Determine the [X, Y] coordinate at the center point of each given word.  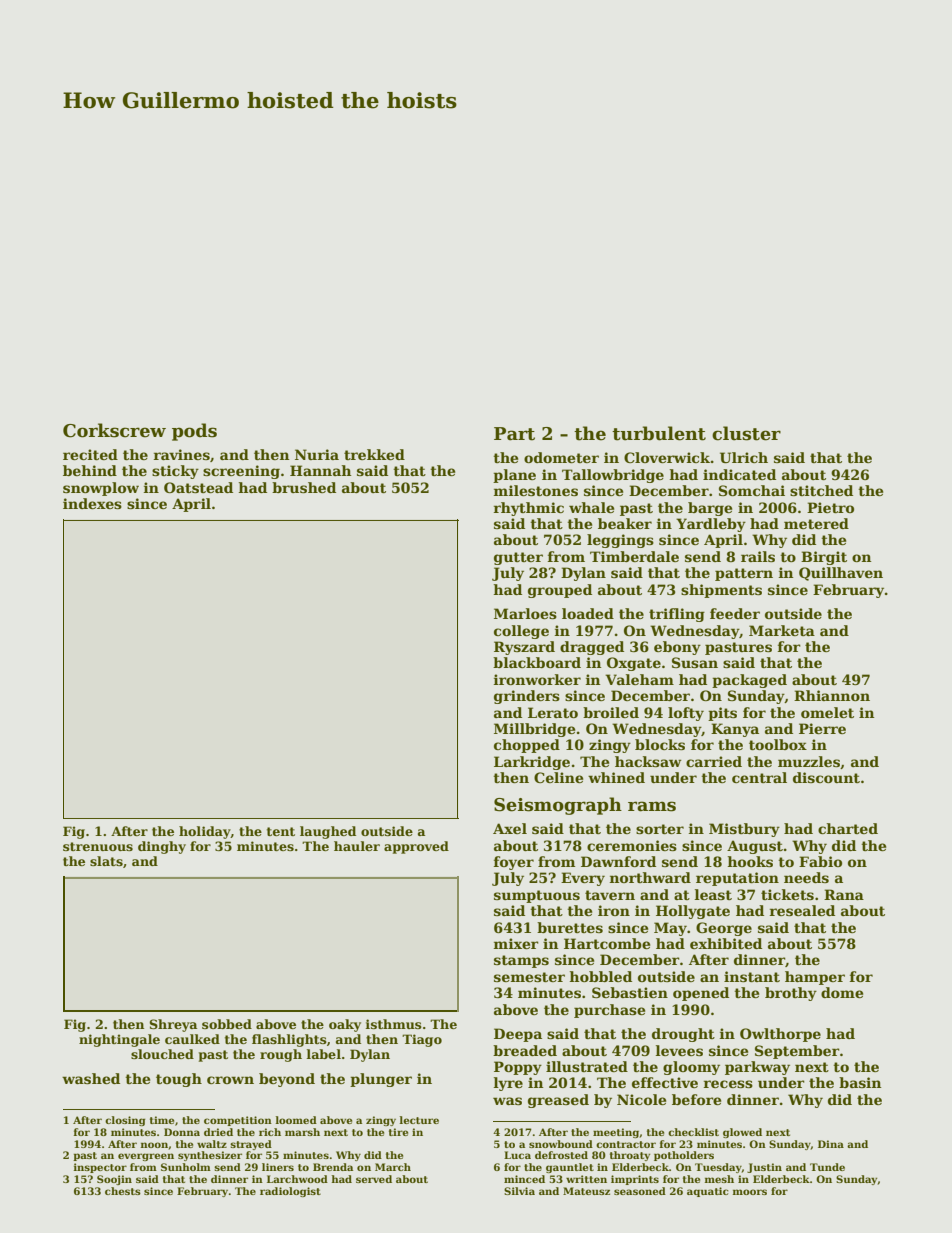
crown [230, 1080]
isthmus [394, 1024]
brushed [304, 487]
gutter [518, 558]
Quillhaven [841, 574]
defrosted [561, 1155]
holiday [205, 832]
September [797, 1052]
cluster [746, 433]
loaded [588, 613]
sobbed [227, 1024]
